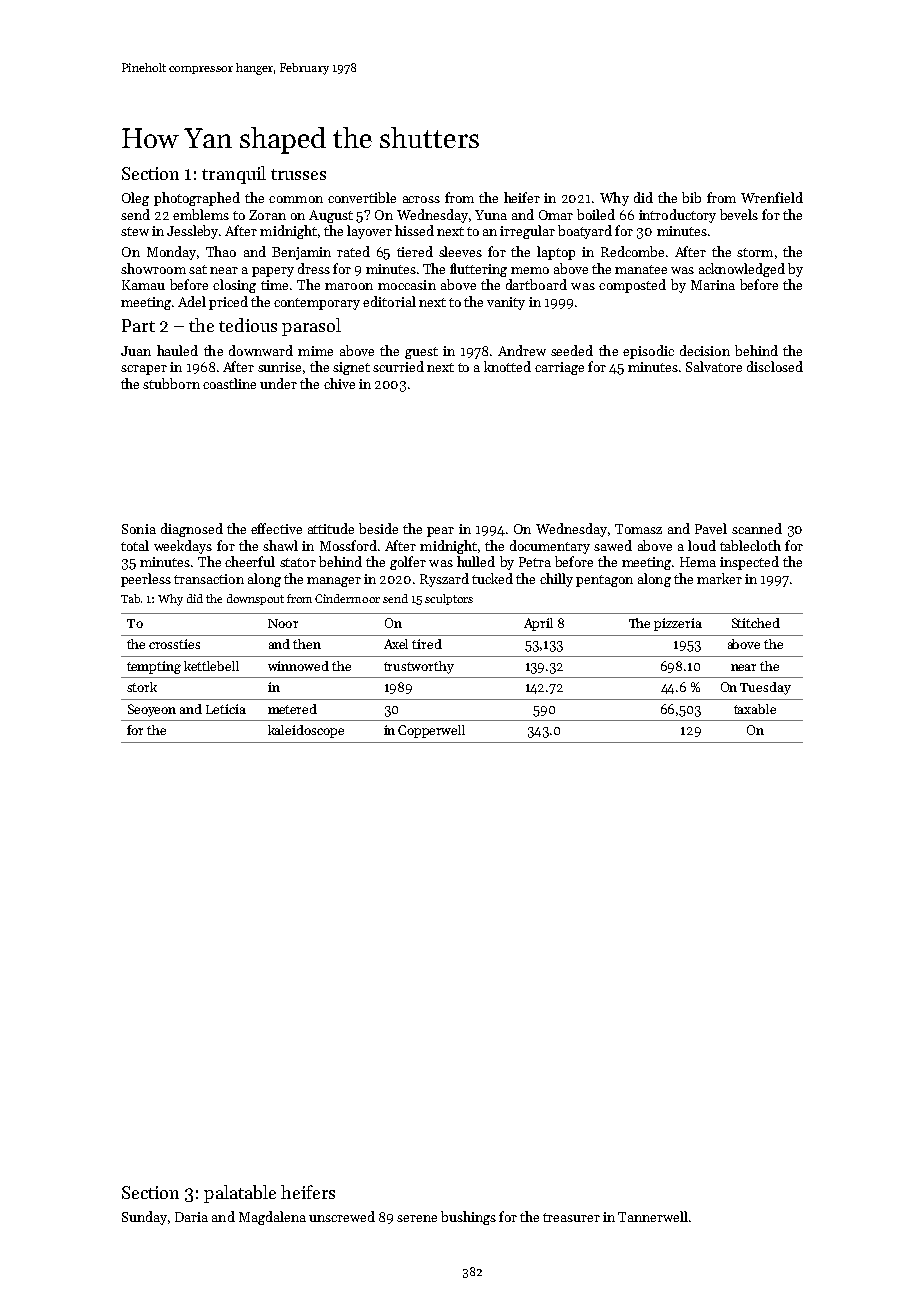 This screenshot has width=924, height=1314. What do you see at coordinates (197, 199) in the screenshot?
I see `photographed` at bounding box center [197, 199].
